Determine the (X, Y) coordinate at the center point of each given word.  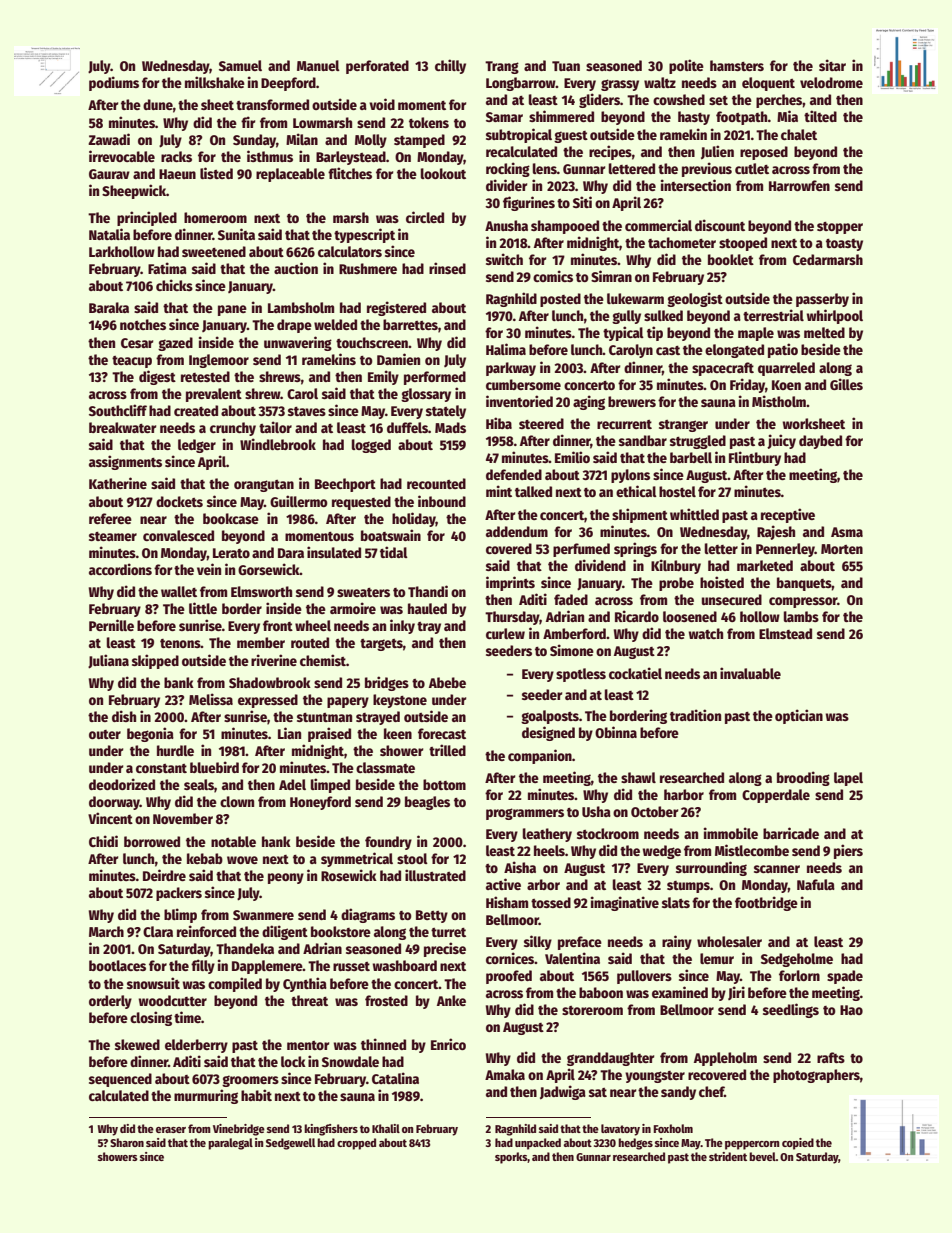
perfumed (581, 550)
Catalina (395, 1078)
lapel (848, 779)
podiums (114, 83)
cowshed (679, 99)
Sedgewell (290, 1144)
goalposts (550, 717)
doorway (114, 803)
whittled (694, 514)
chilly (450, 66)
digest (157, 377)
